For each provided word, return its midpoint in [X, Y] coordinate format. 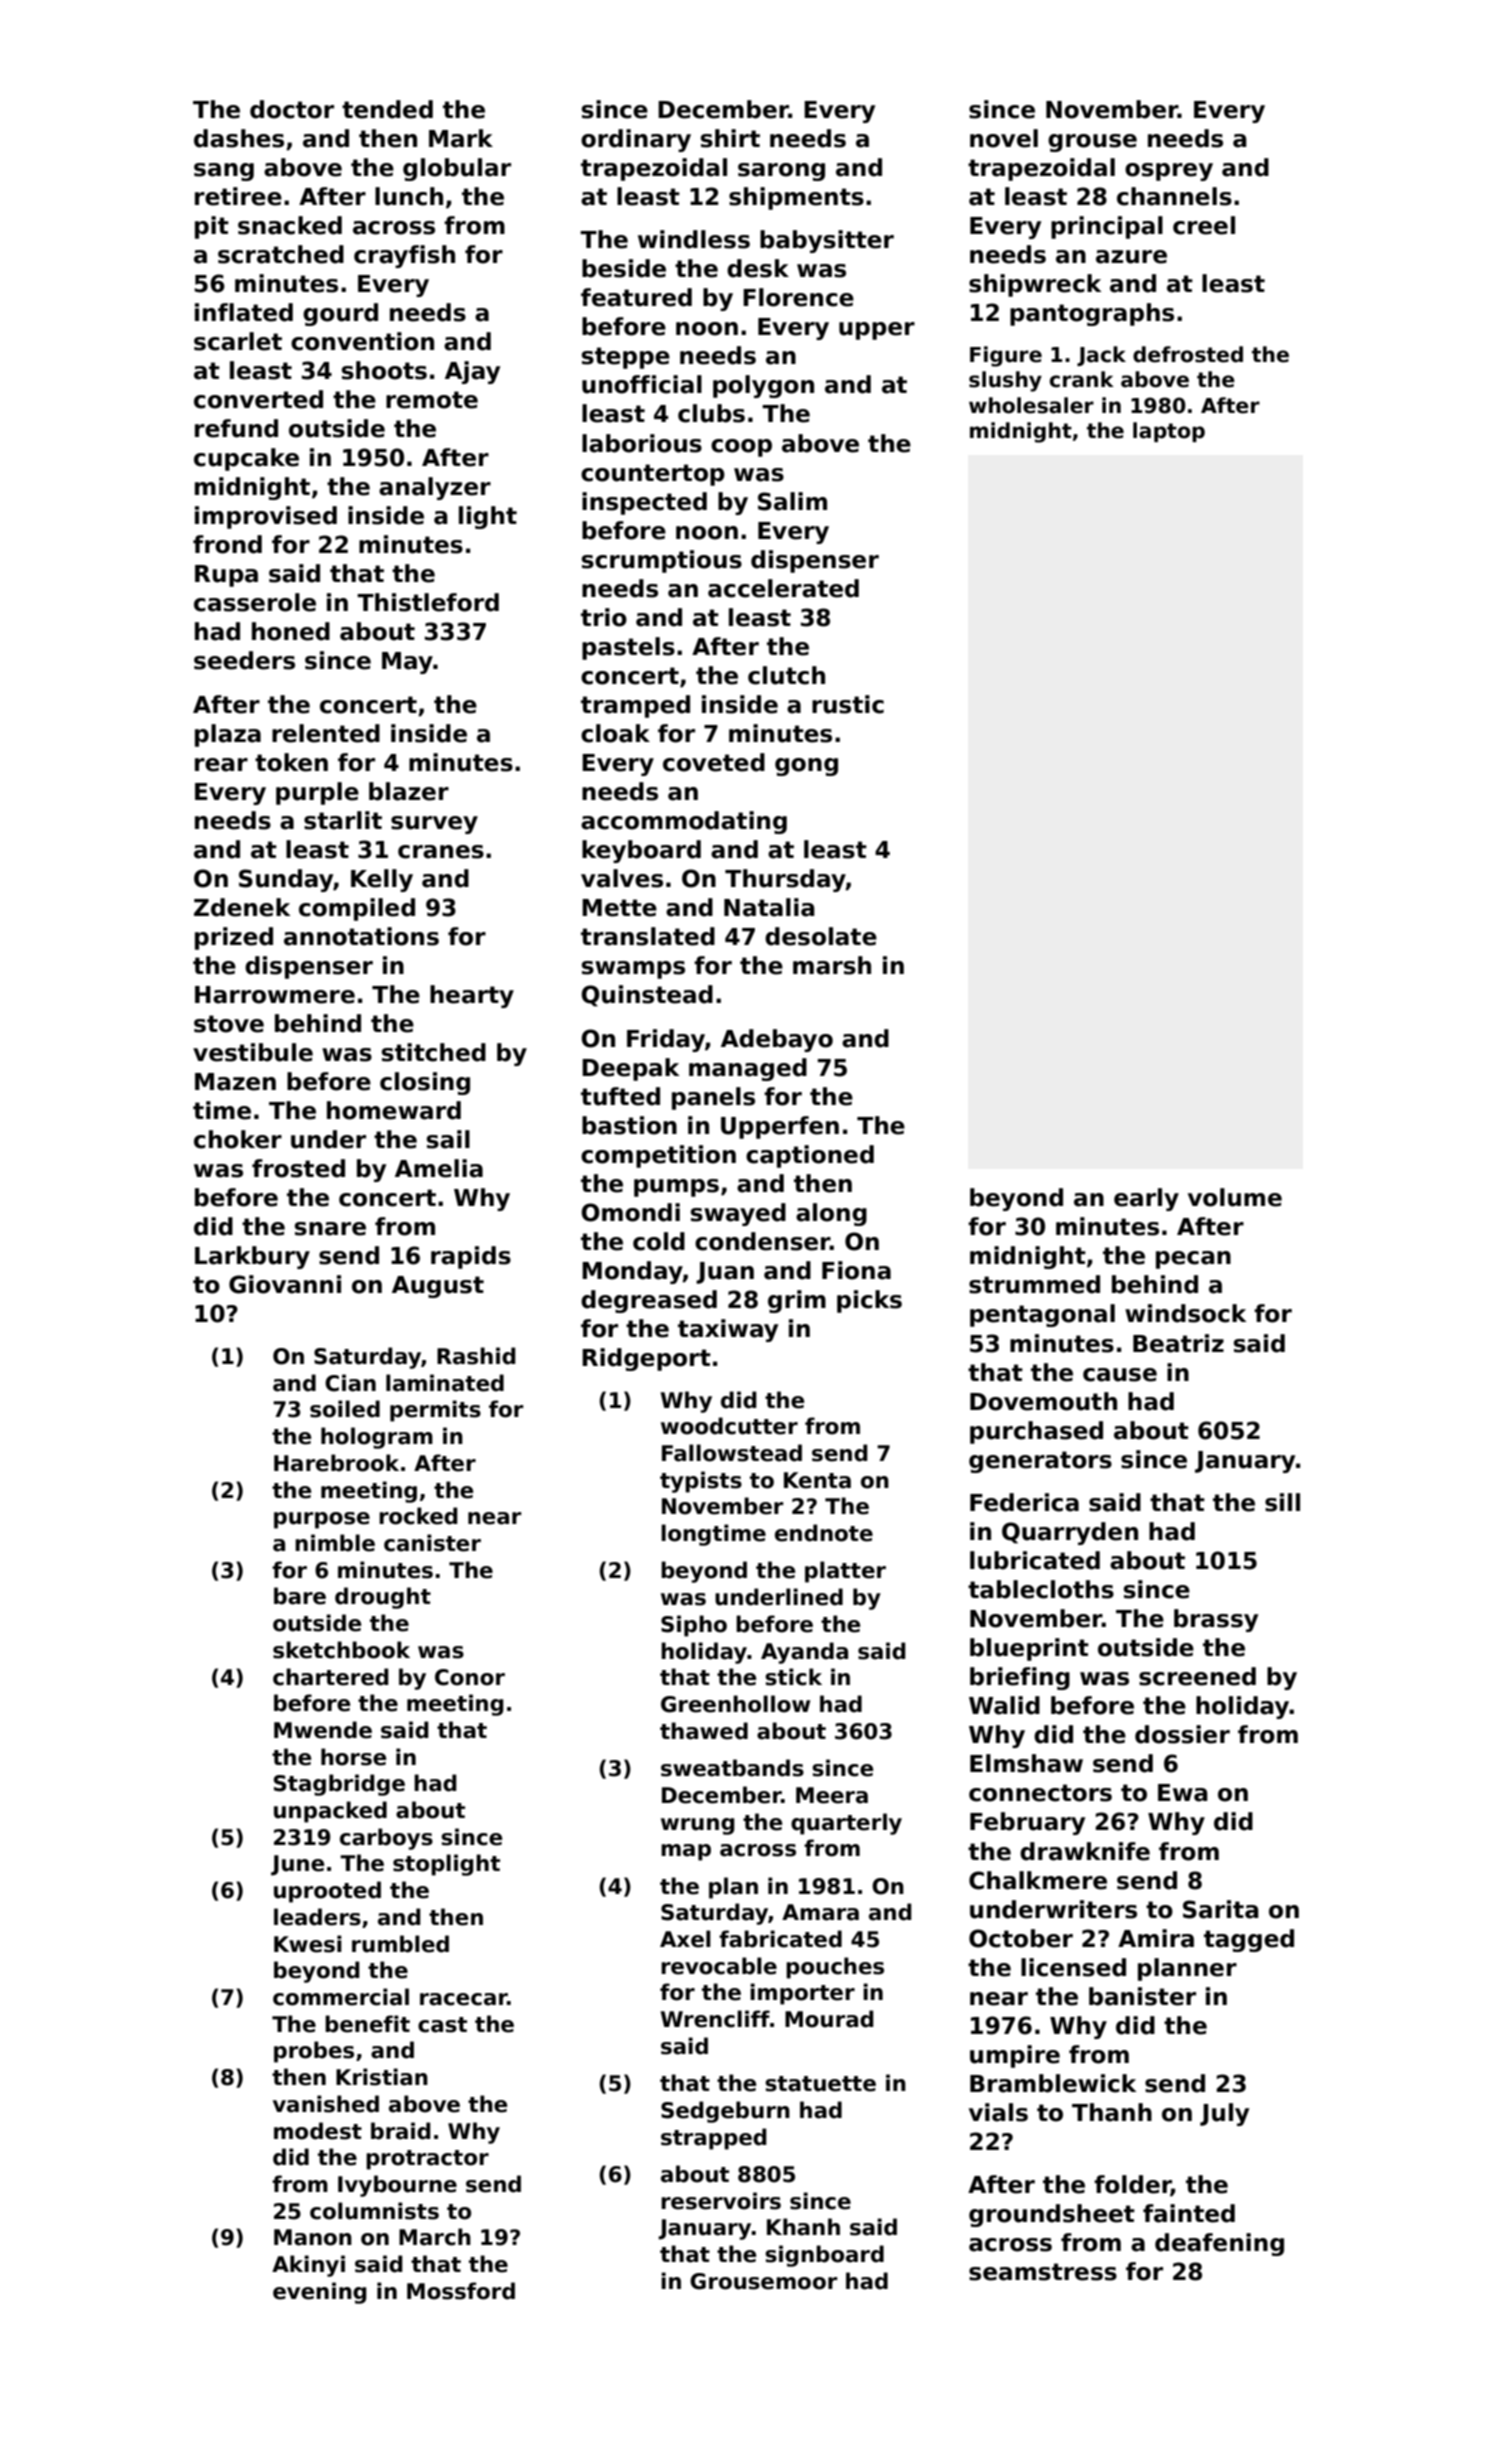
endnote [824, 1533]
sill [1282, 1502]
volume [1235, 1197]
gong [806, 767]
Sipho [694, 1626]
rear [221, 765]
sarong [781, 172]
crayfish [404, 256]
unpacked [330, 1812]
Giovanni [285, 1284]
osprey [1169, 172]
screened [1197, 1676]
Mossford [461, 2291]
